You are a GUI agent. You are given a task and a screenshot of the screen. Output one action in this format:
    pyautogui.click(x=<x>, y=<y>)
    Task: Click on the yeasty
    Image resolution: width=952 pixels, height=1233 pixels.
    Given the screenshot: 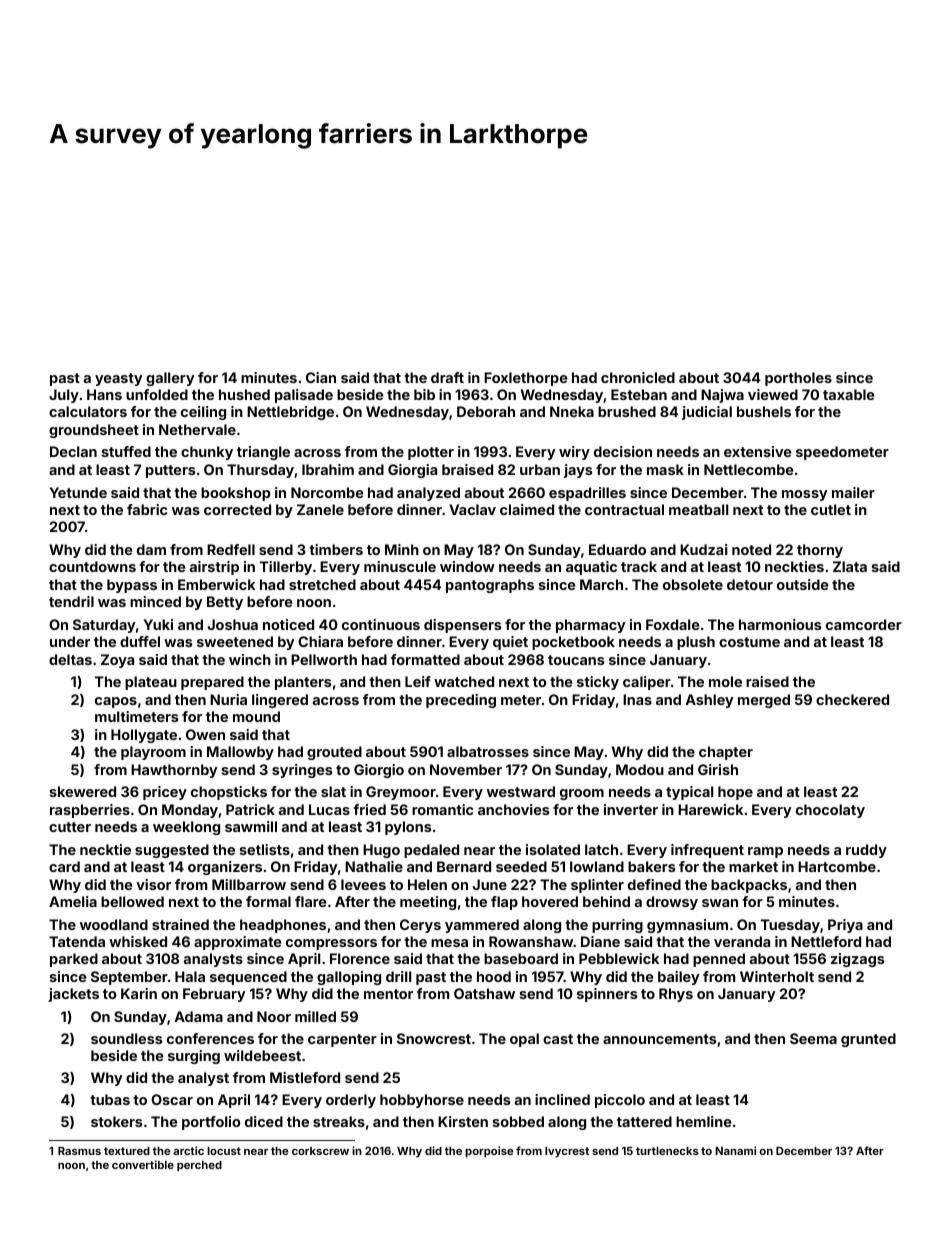 What is the action you would take?
    pyautogui.click(x=118, y=379)
